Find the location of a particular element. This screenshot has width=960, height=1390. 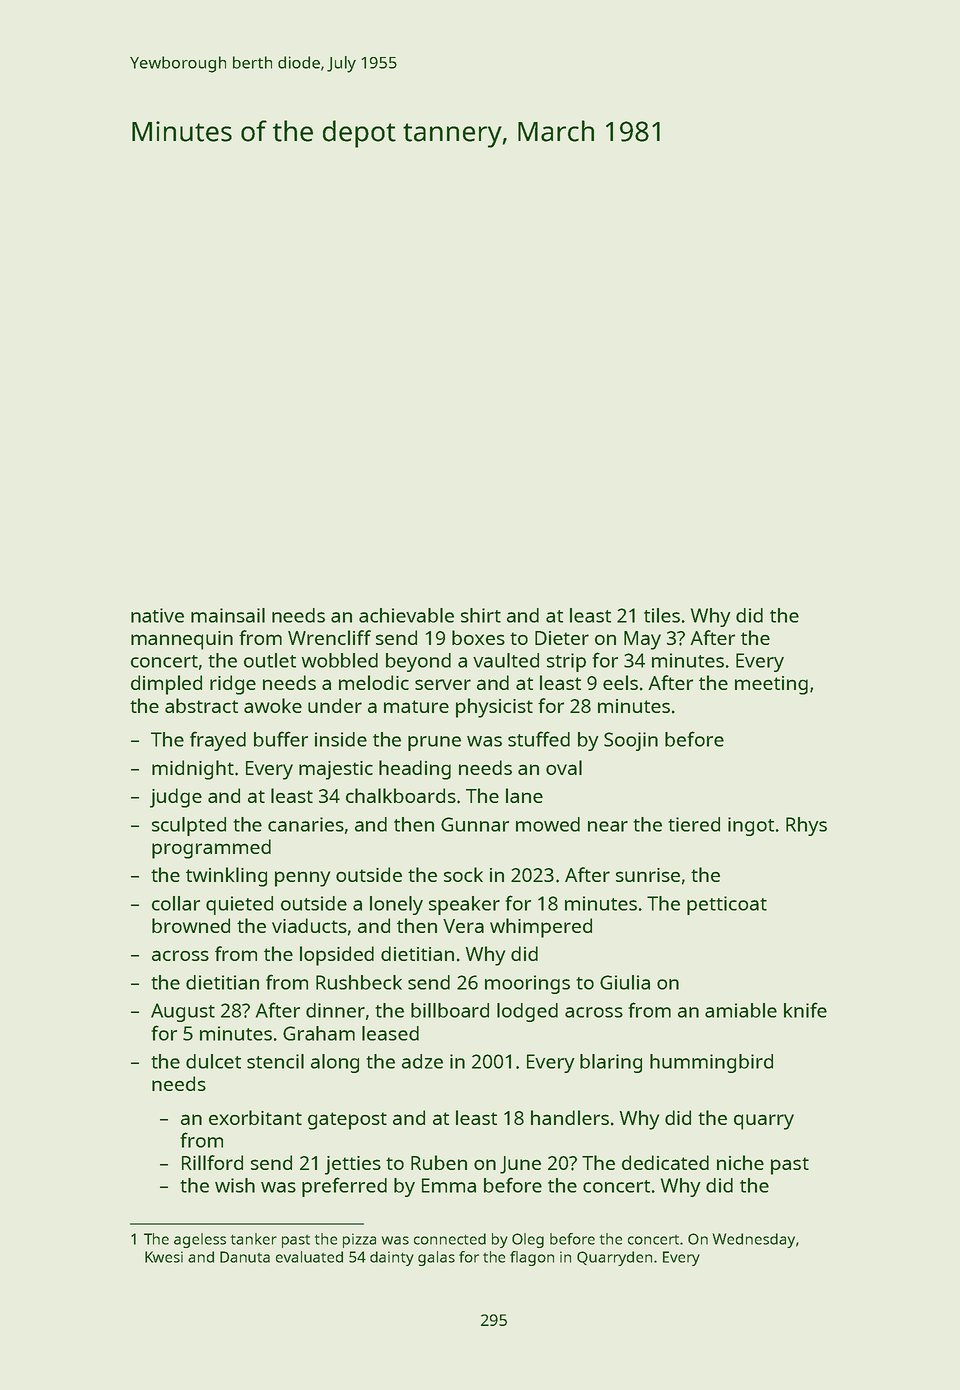

Graham is located at coordinates (319, 1033).
